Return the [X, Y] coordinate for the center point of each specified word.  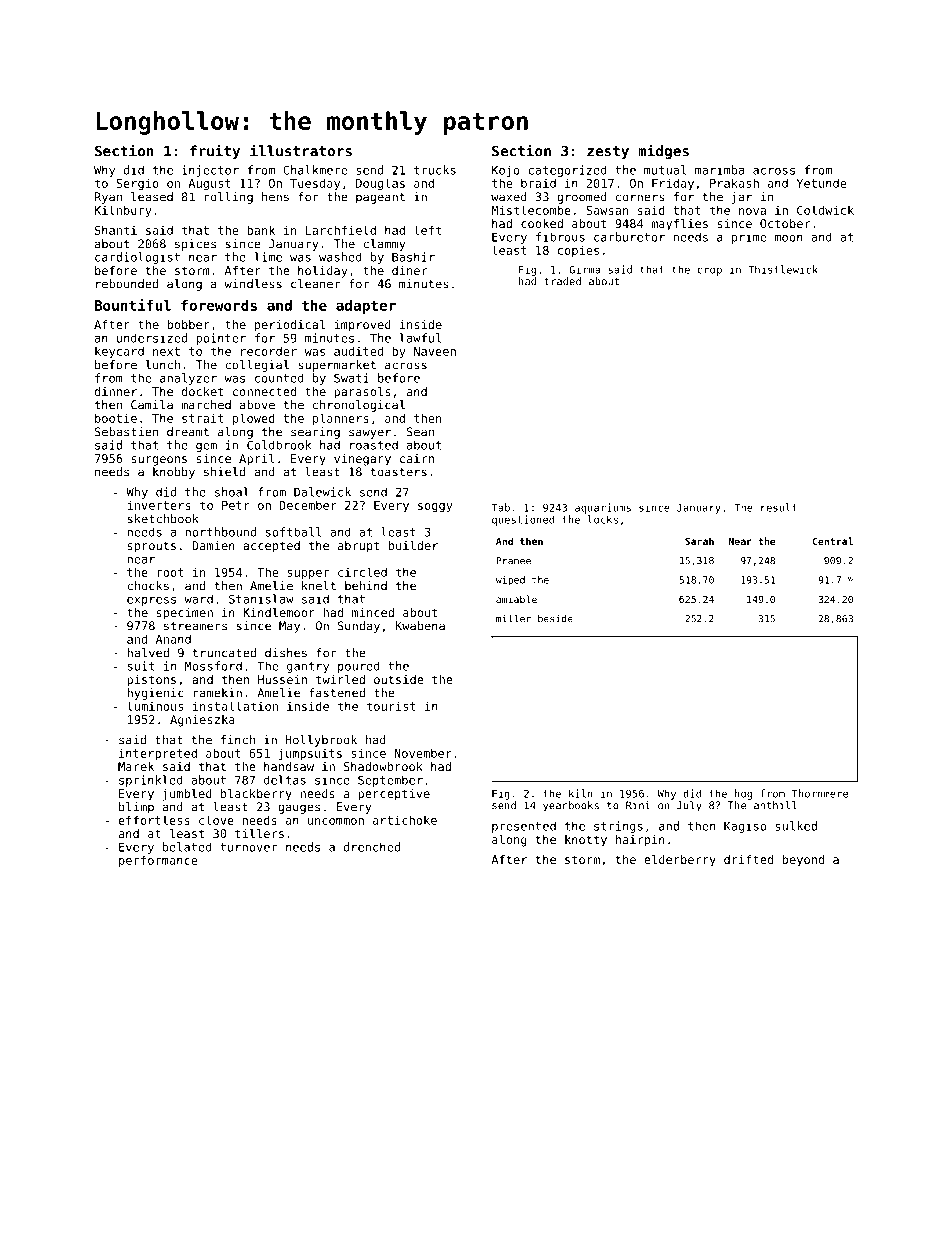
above [257, 405]
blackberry [256, 795]
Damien [213, 545]
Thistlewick [783, 269]
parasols [362, 393]
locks [603, 519]
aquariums [603, 508]
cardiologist [137, 258]
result [779, 507]
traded [562, 281]
